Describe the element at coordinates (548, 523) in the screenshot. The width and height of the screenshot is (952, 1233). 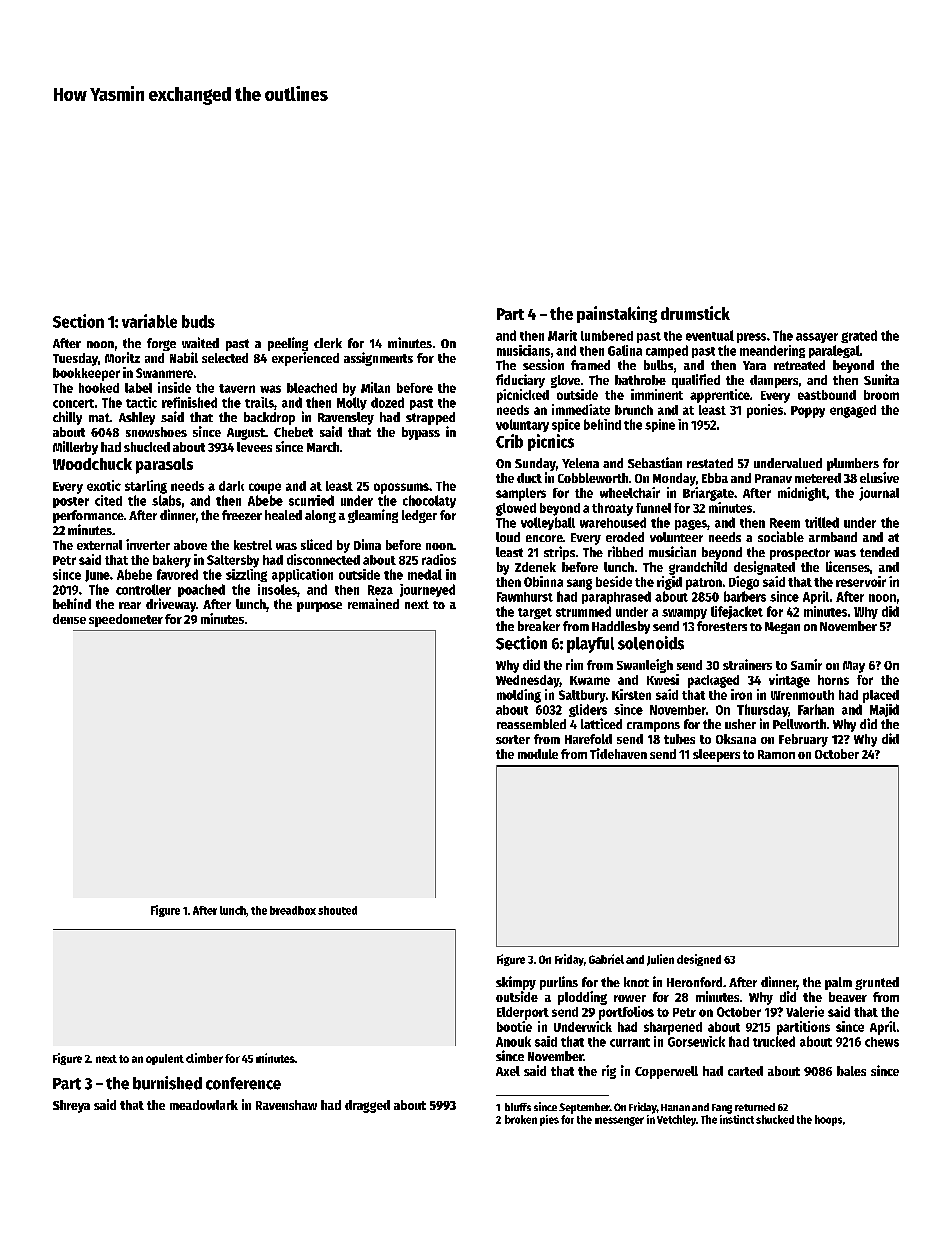
I see `volleyball` at that location.
